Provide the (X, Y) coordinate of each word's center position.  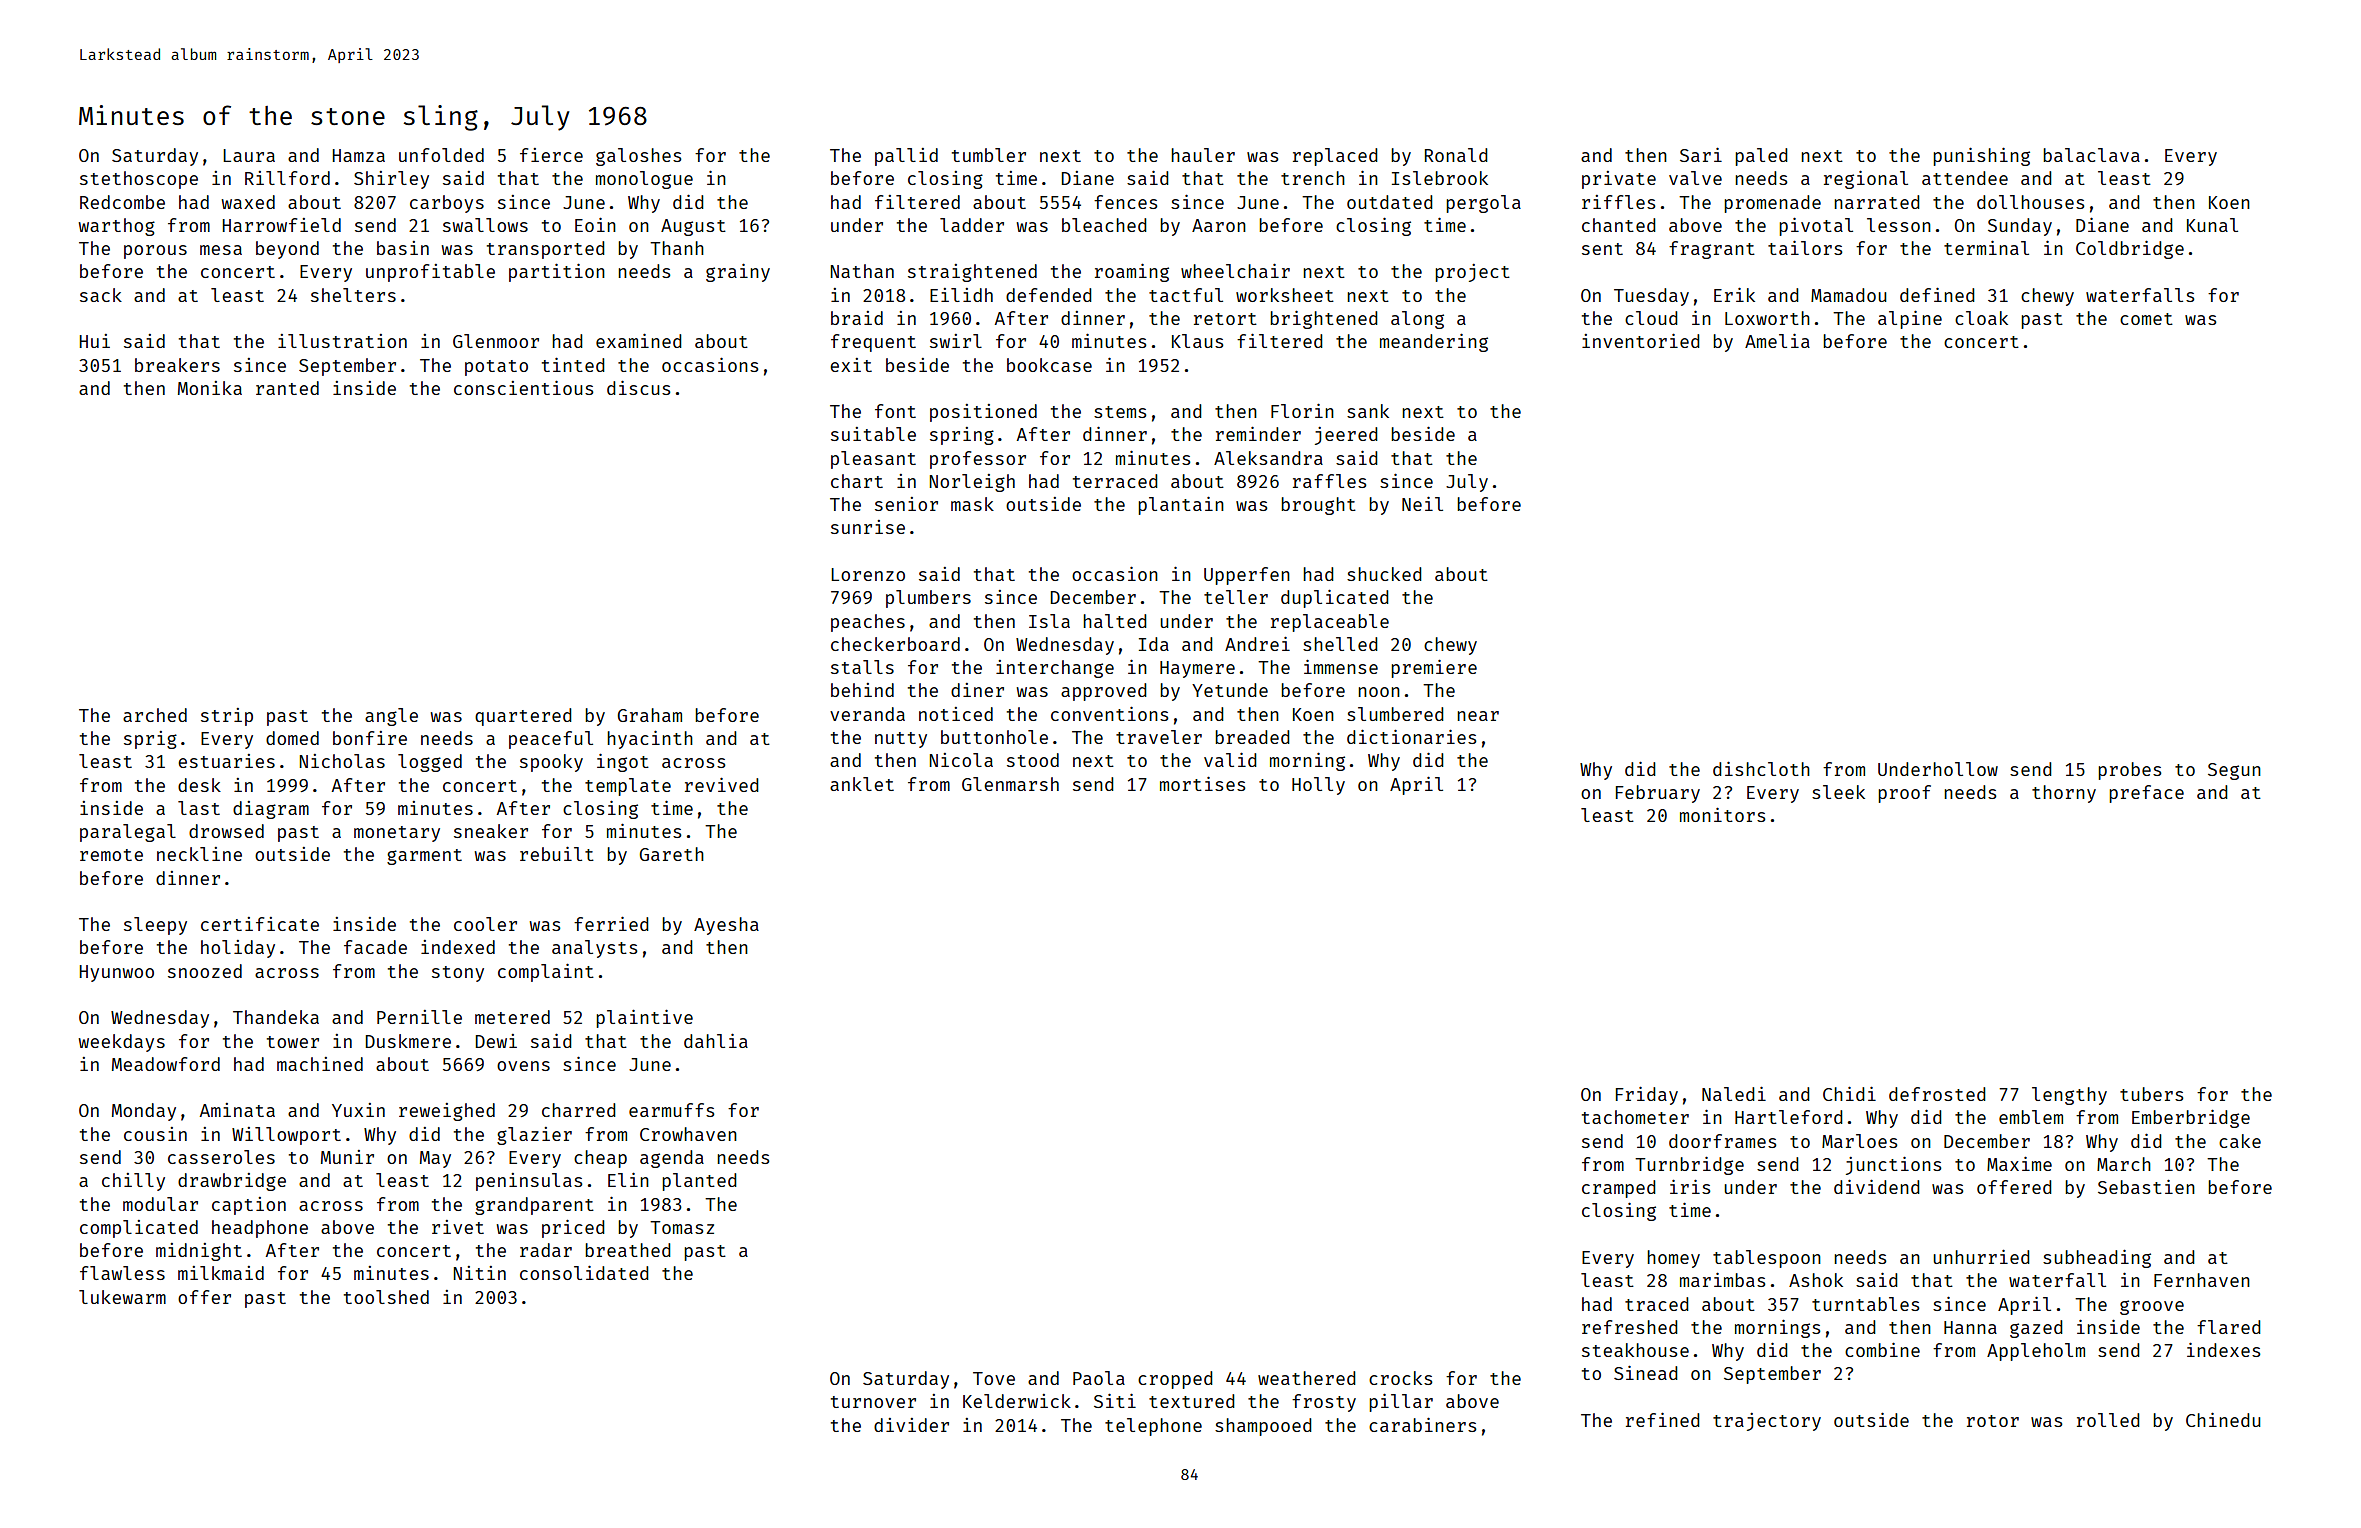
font (895, 411)
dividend (1876, 1186)
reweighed (447, 1112)
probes (2129, 771)
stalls (862, 667)
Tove (994, 1378)
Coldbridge (2130, 249)
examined (638, 340)
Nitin (480, 1273)
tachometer (1635, 1117)
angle (391, 717)
